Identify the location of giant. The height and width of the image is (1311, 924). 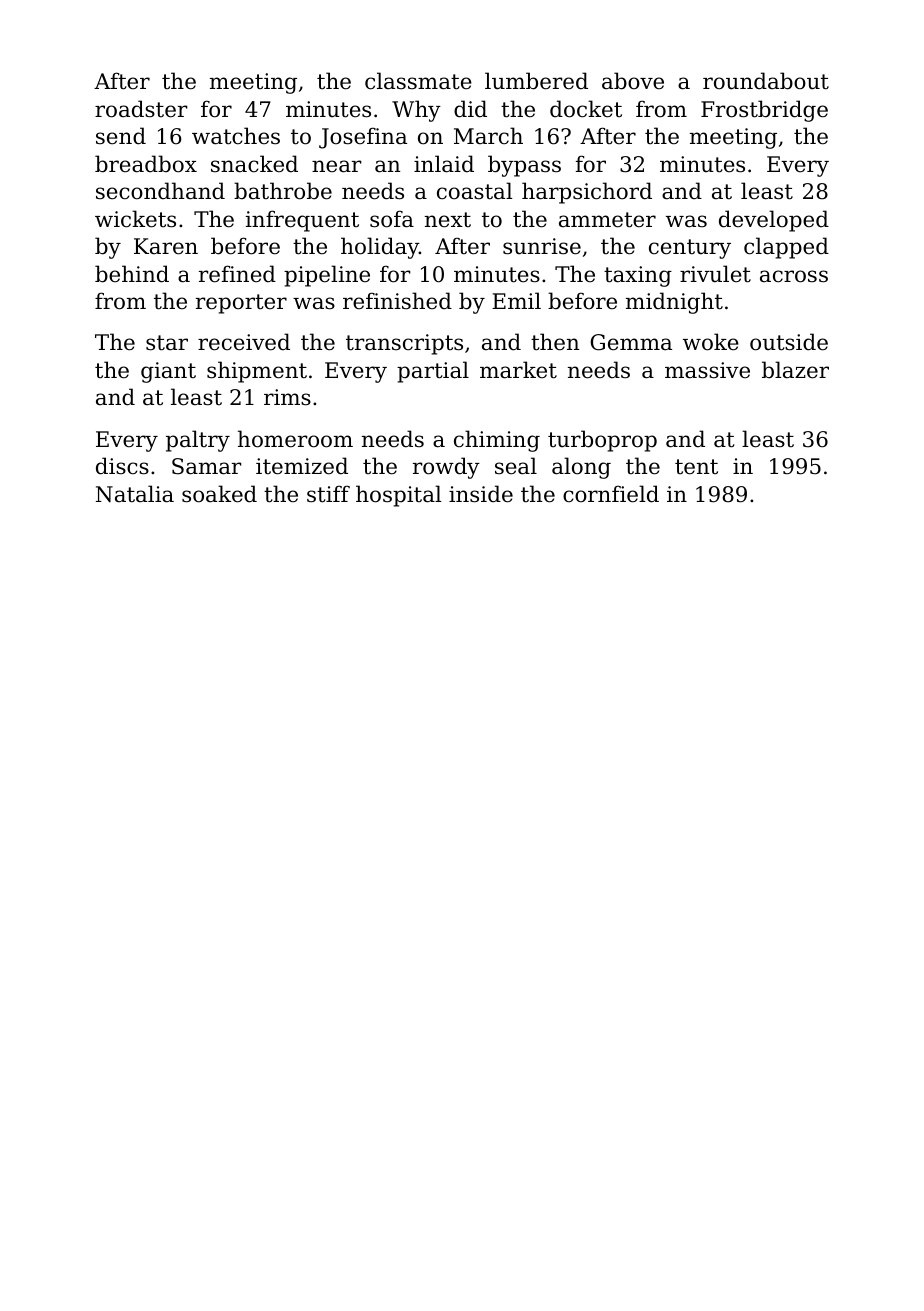
(168, 372).
